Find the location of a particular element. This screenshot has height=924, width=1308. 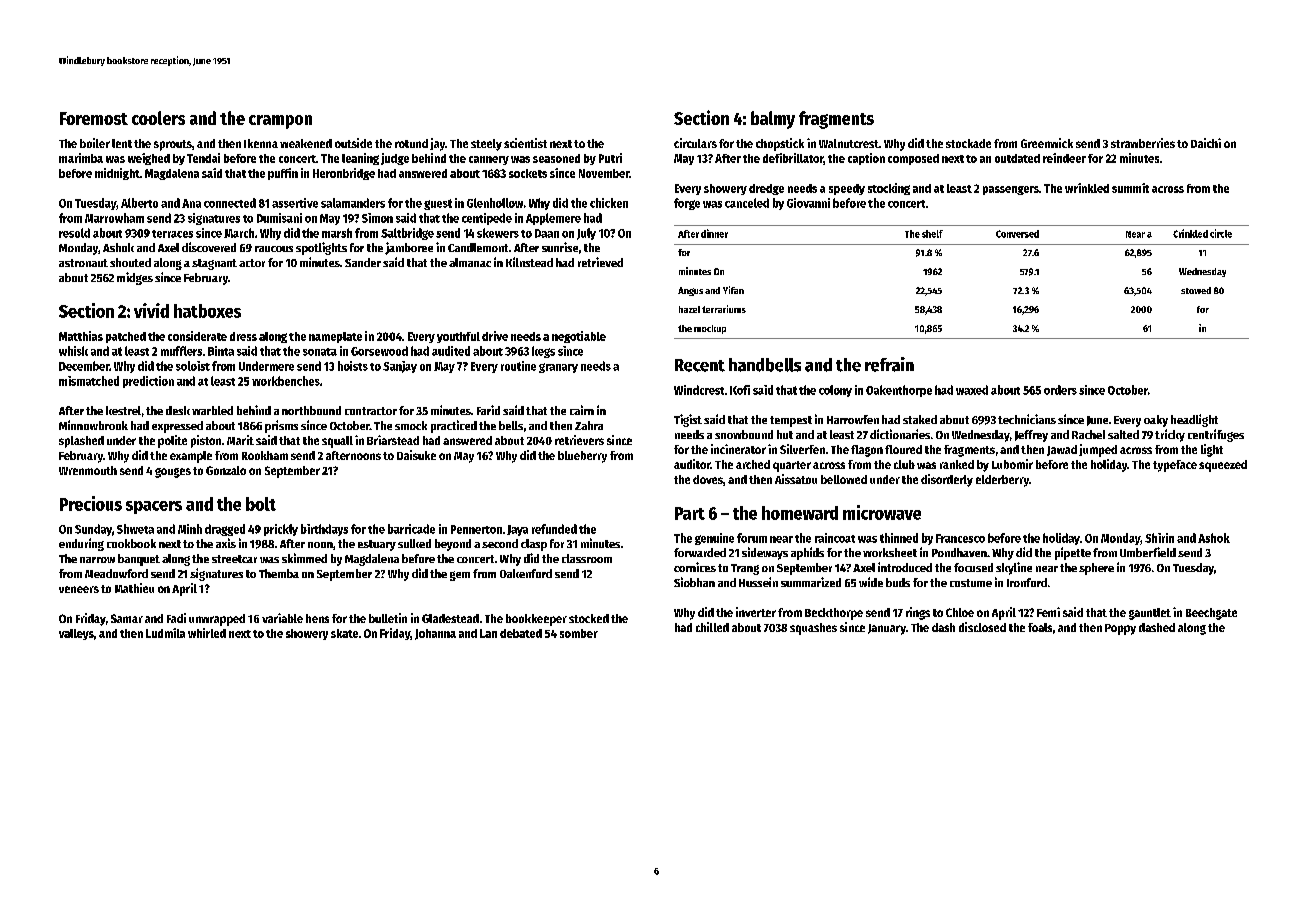

crampon is located at coordinates (280, 122).
